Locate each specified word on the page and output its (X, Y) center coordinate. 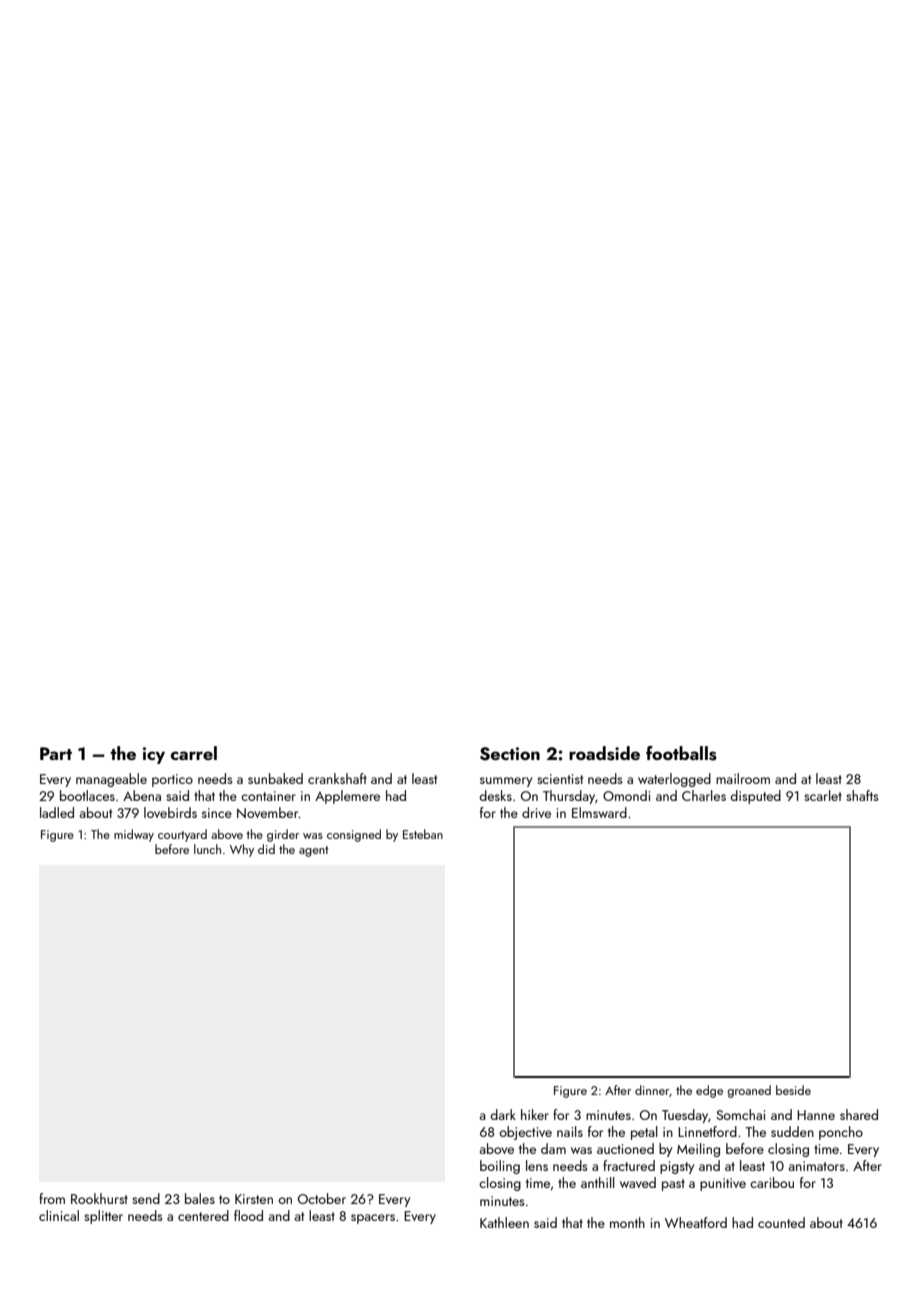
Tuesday (685, 1116)
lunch (207, 849)
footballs (681, 753)
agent (314, 851)
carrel (194, 753)
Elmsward (599, 812)
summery (506, 782)
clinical (59, 1215)
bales (200, 1198)
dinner (652, 1091)
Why (242, 850)
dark (503, 1114)
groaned (749, 1091)
